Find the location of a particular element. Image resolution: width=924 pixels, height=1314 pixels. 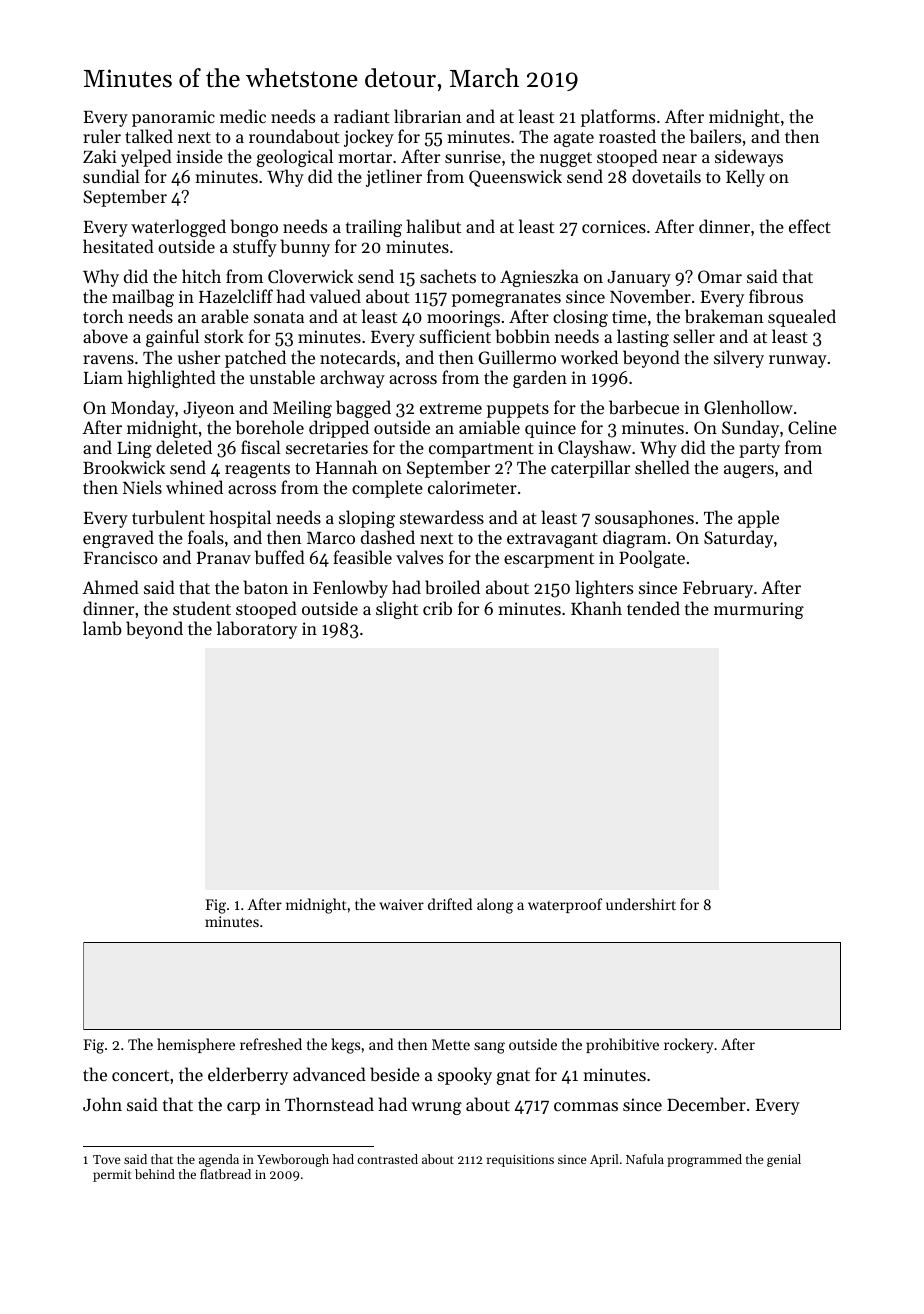

roasted is located at coordinates (627, 136).
